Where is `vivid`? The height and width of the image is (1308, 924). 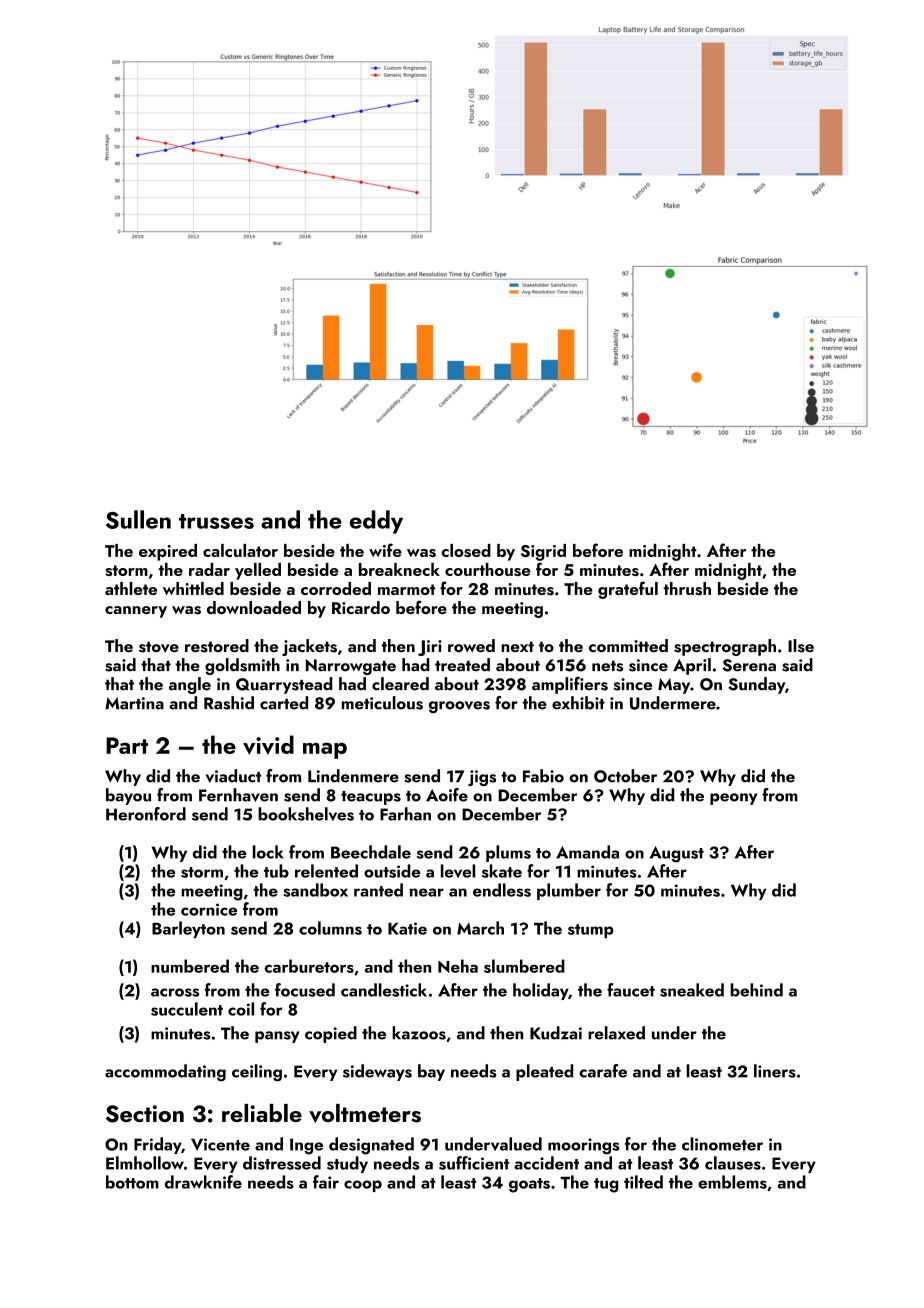 vivid is located at coordinates (268, 745).
